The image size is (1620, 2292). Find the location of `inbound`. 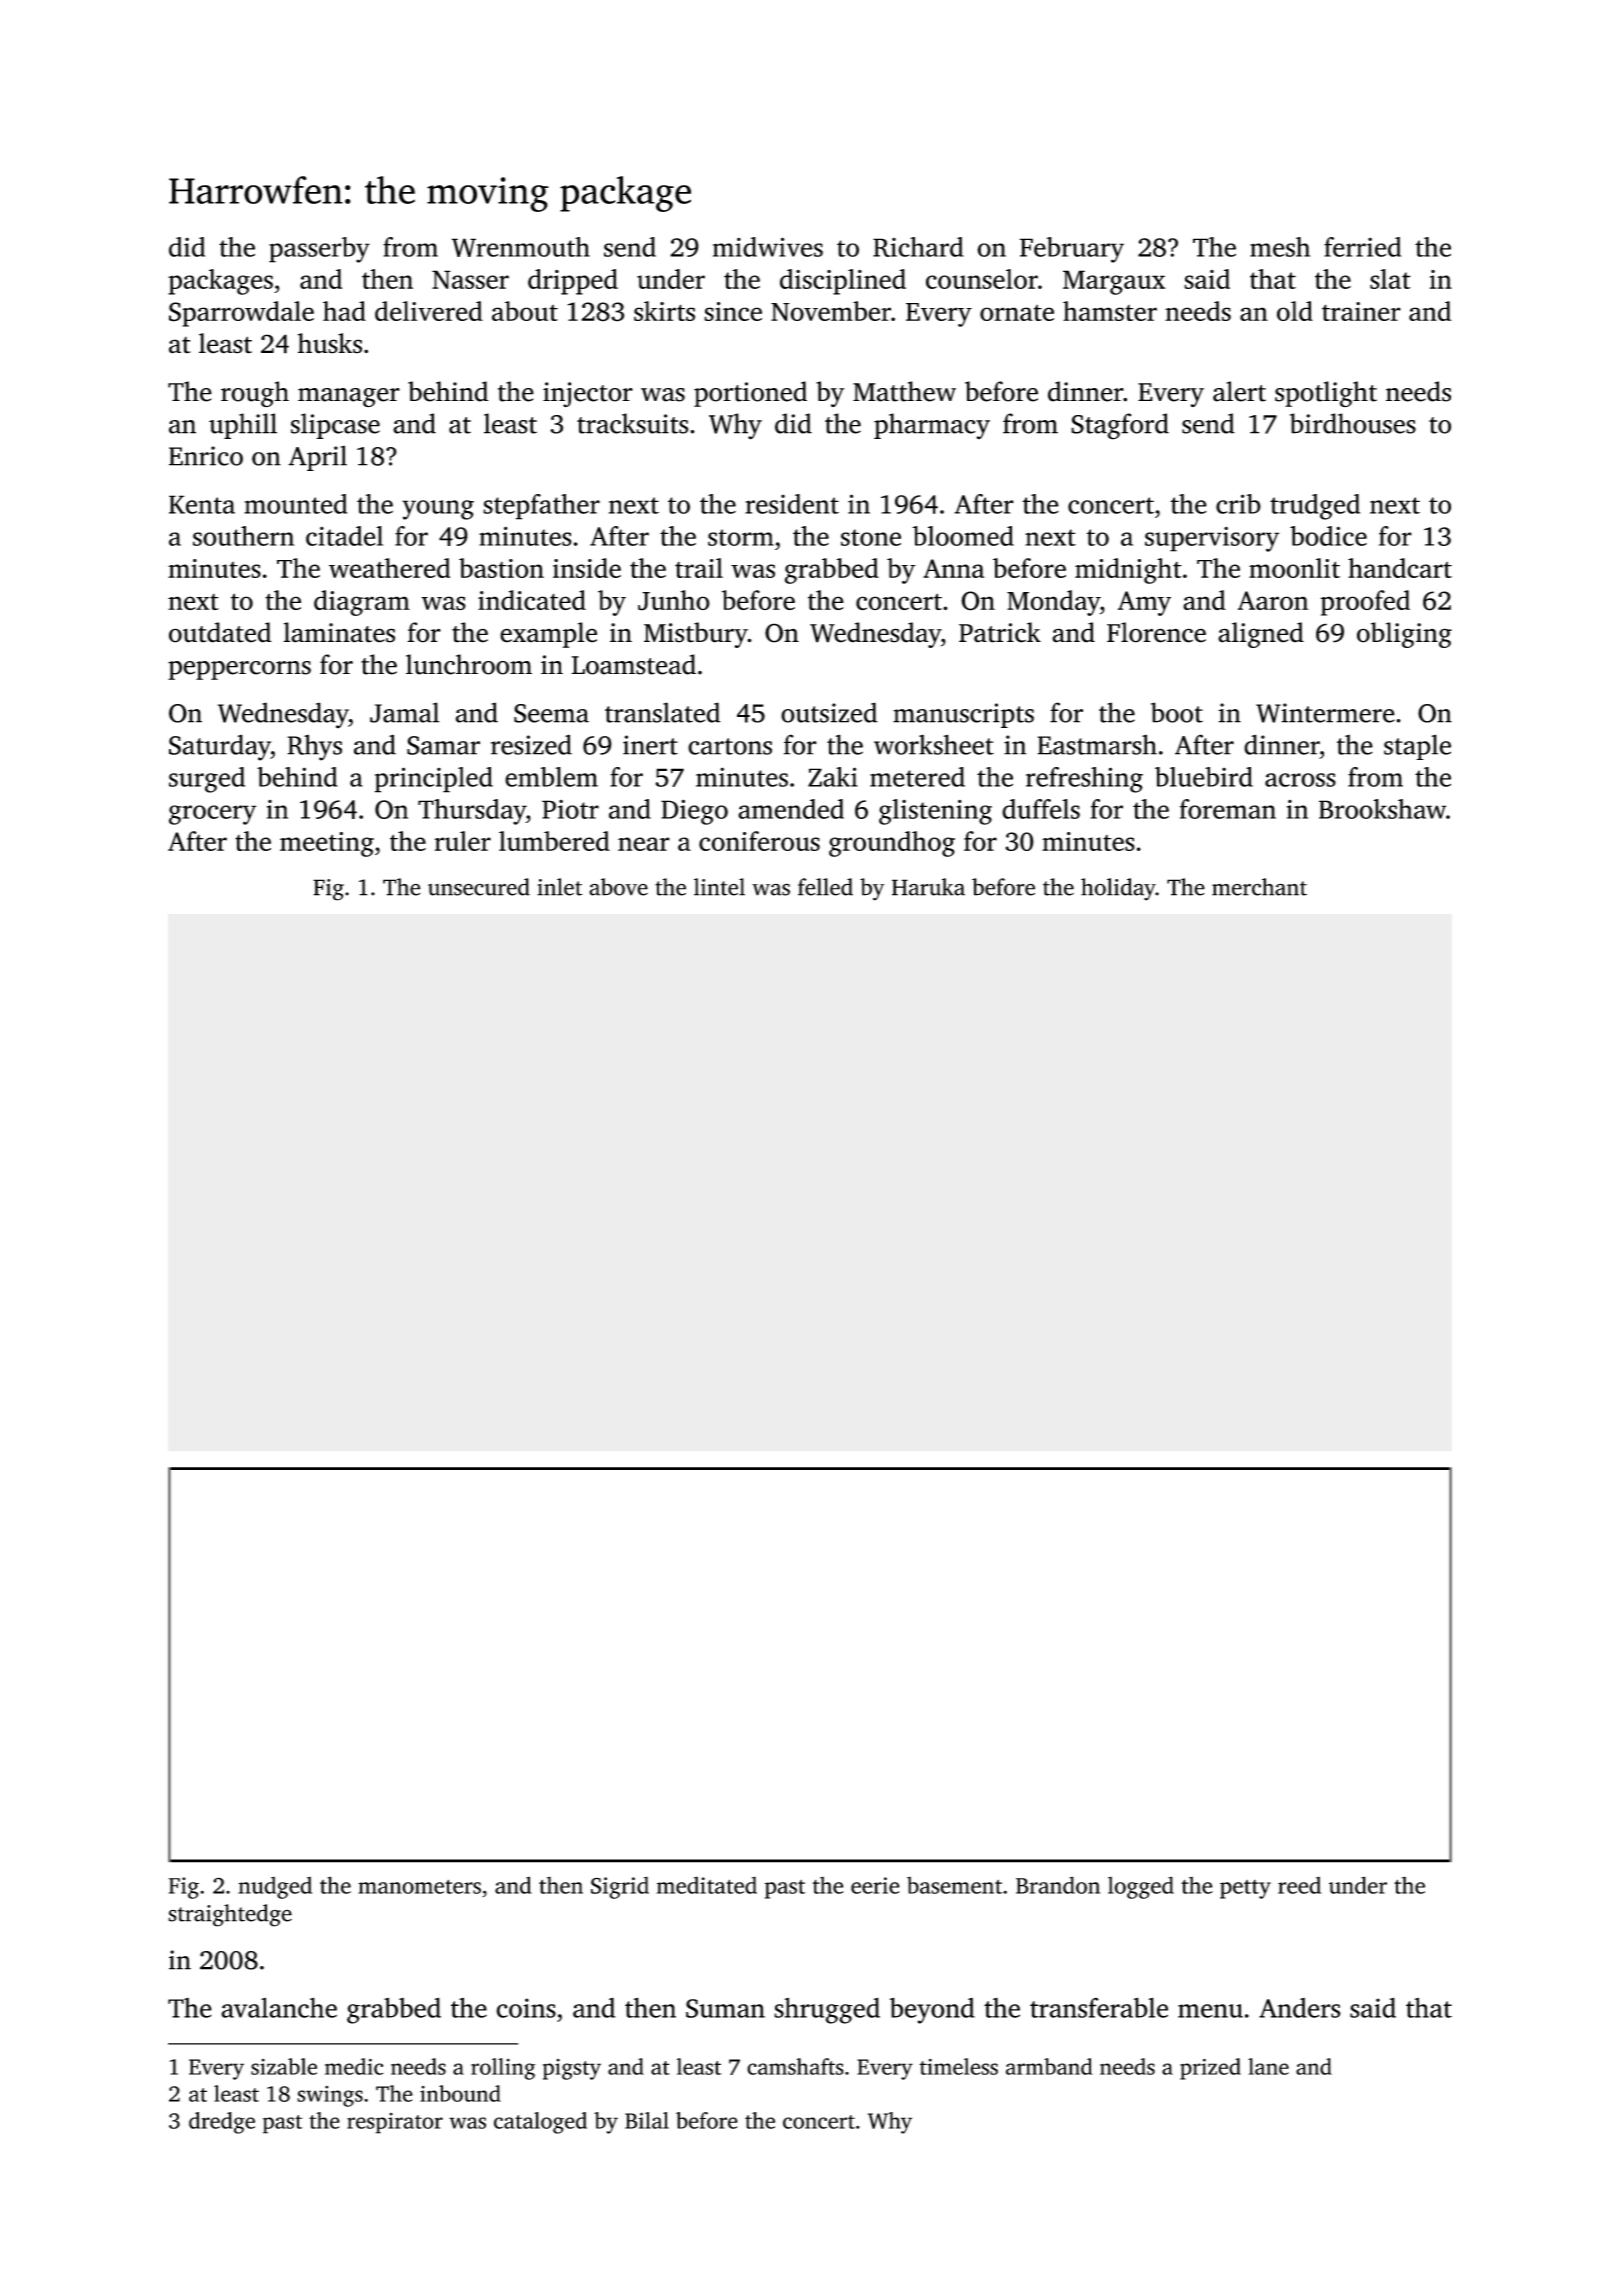

inbound is located at coordinates (460, 2093).
